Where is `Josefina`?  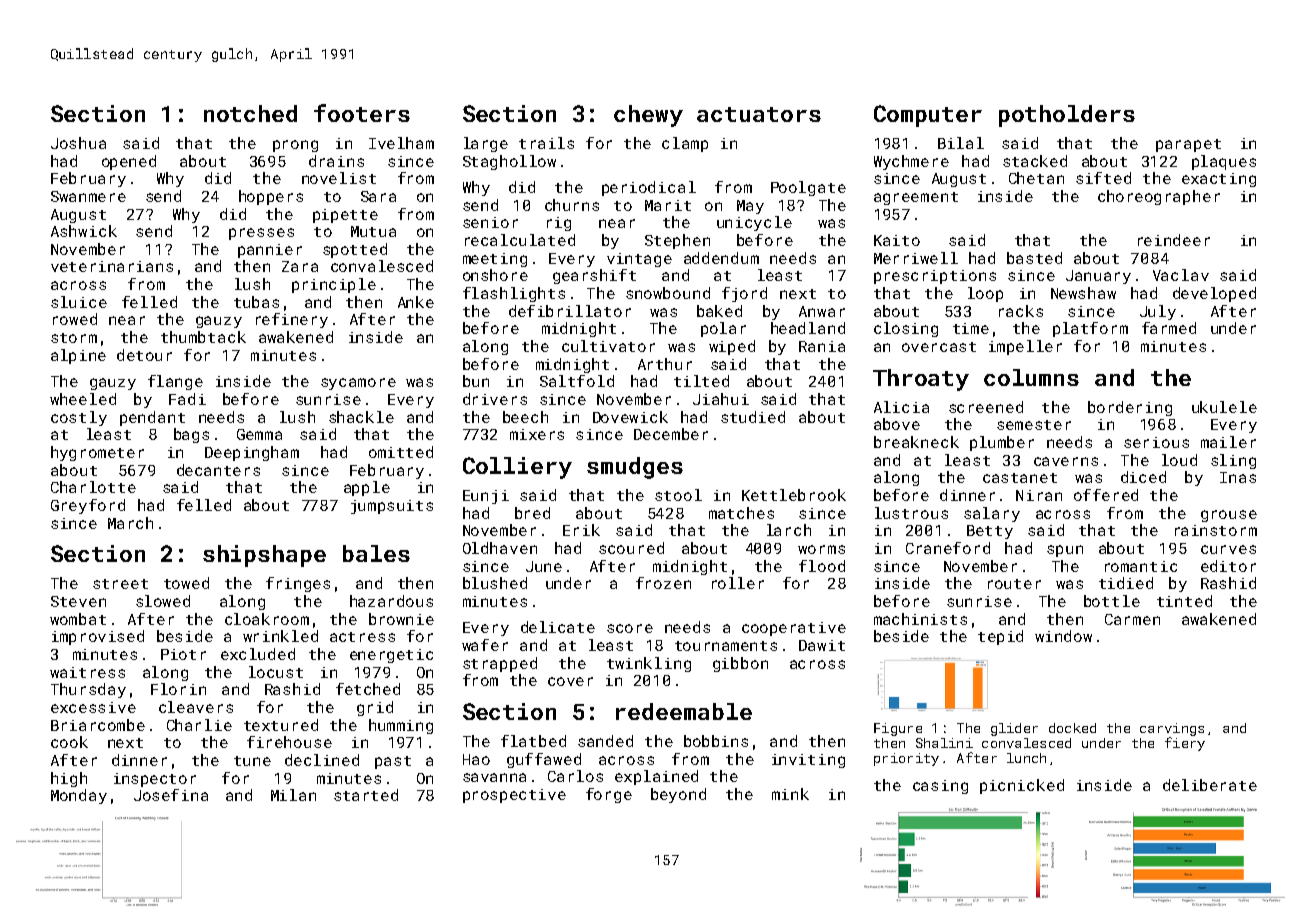
Josefina is located at coordinates (171, 795).
